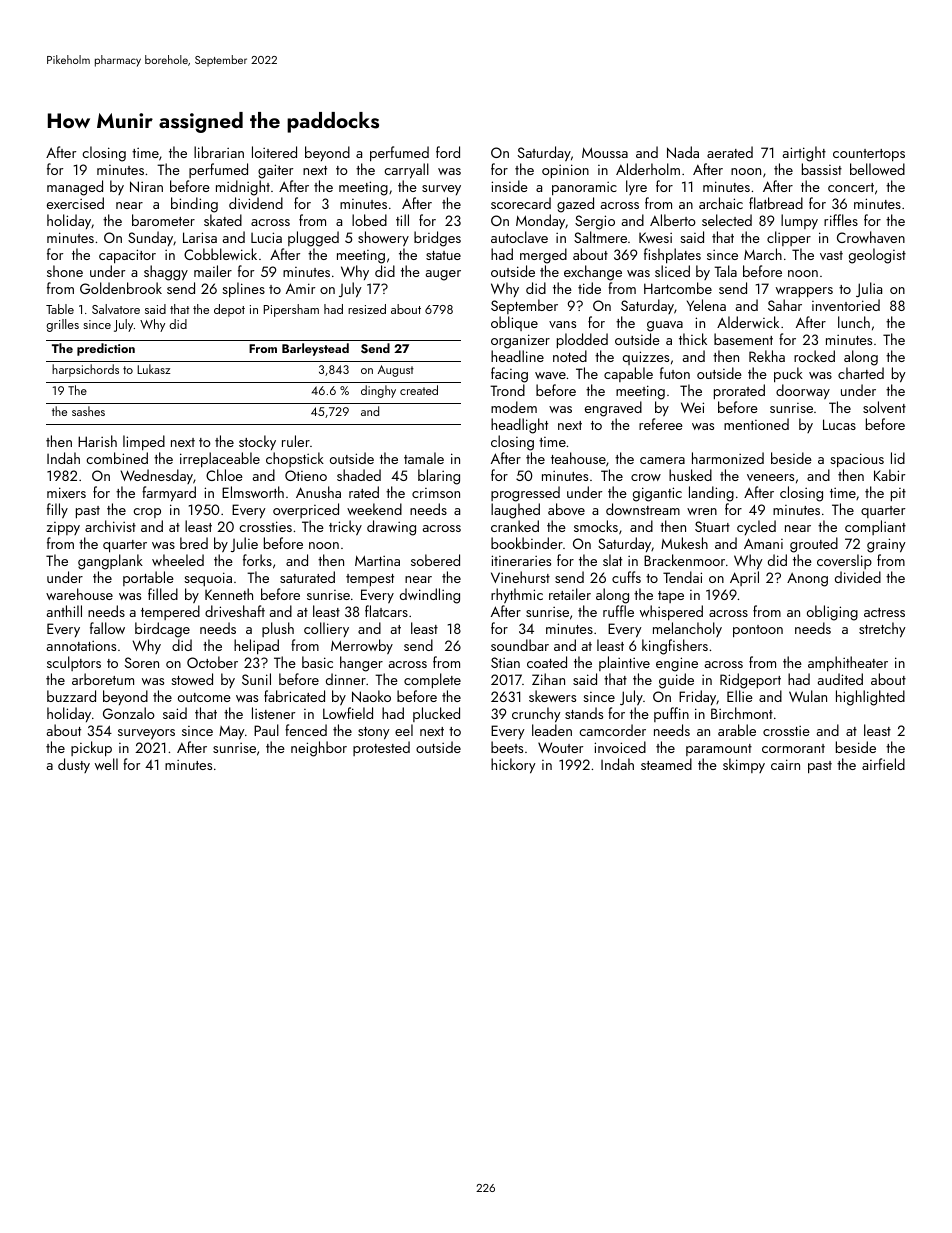 This page has height=1233, width=952. What do you see at coordinates (683, 152) in the page?
I see `Nada` at bounding box center [683, 152].
